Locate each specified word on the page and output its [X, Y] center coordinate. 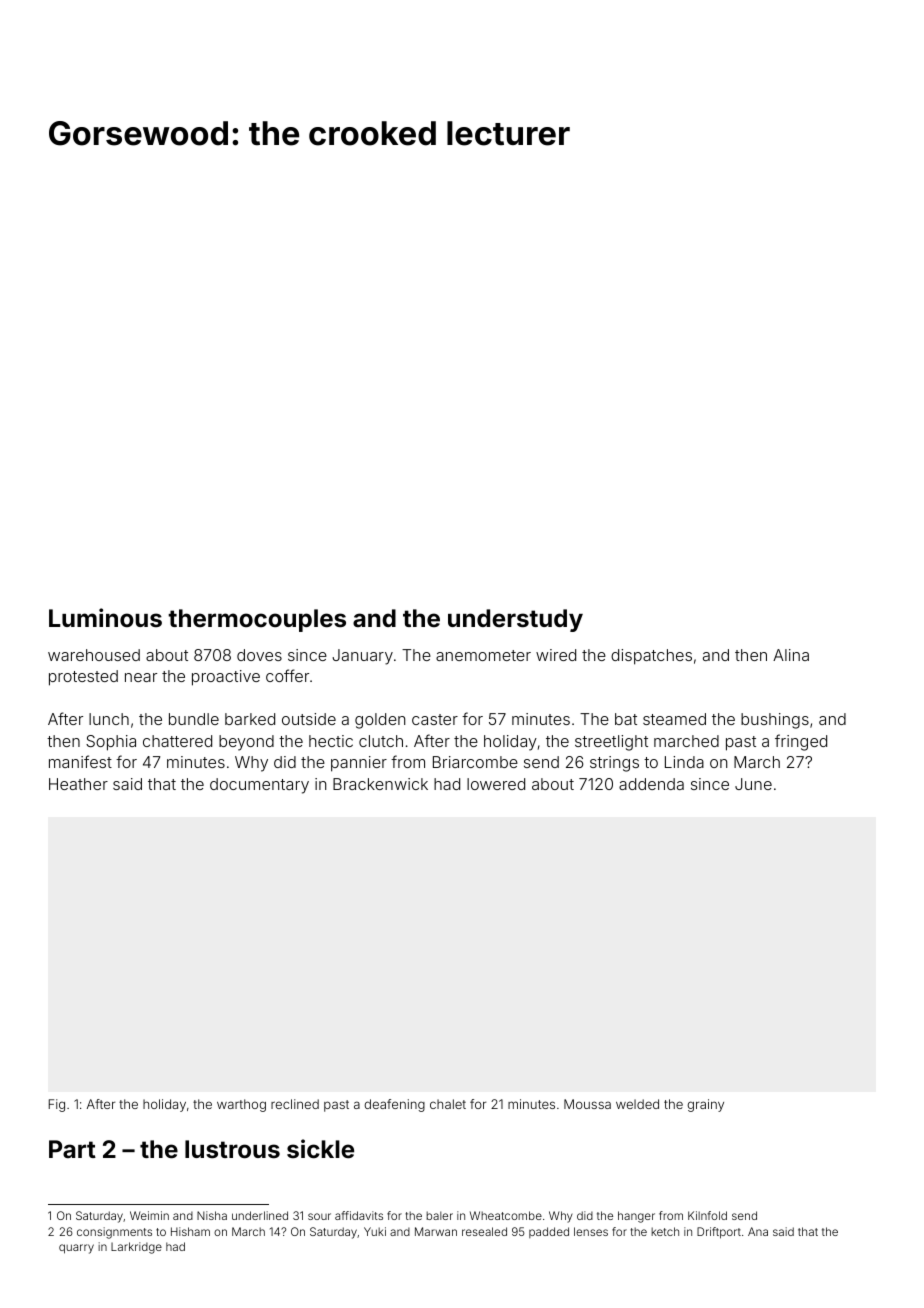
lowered [496, 784]
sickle [320, 1149]
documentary [259, 786]
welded [637, 1104]
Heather [78, 784]
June [753, 784]
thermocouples [257, 620]
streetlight [611, 743]
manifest [80, 761]
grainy [705, 1105]
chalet [448, 1104]
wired [556, 655]
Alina [791, 655]
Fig [57, 1105]
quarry [76, 1249]
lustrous [232, 1149]
